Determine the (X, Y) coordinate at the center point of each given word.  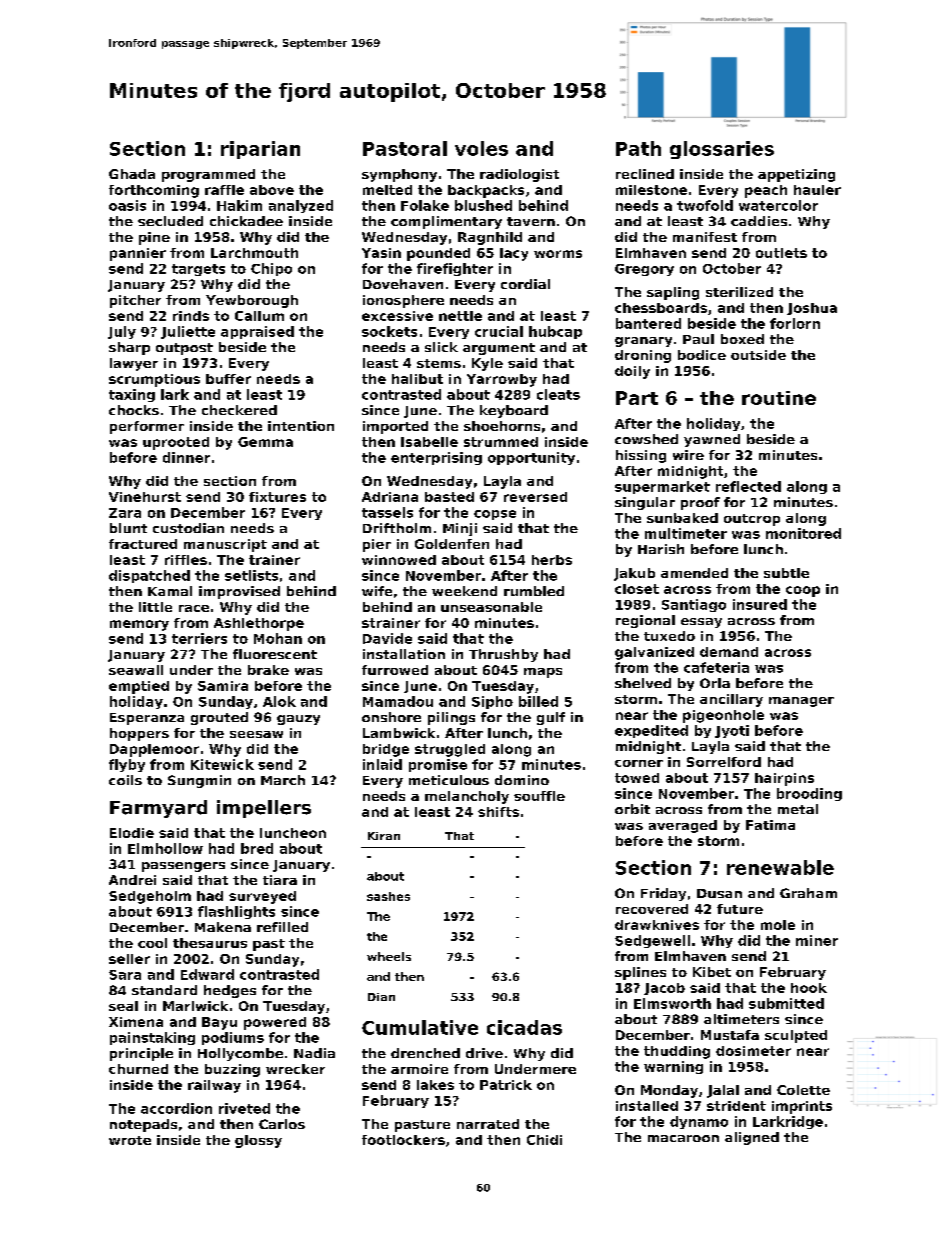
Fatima (770, 825)
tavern (531, 221)
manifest (705, 237)
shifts (498, 812)
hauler (817, 190)
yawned (712, 440)
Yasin (381, 253)
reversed (535, 497)
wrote (130, 1140)
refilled (282, 927)
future (740, 909)
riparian (260, 150)
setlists (251, 575)
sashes (388, 896)
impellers (264, 809)
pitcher (135, 301)
